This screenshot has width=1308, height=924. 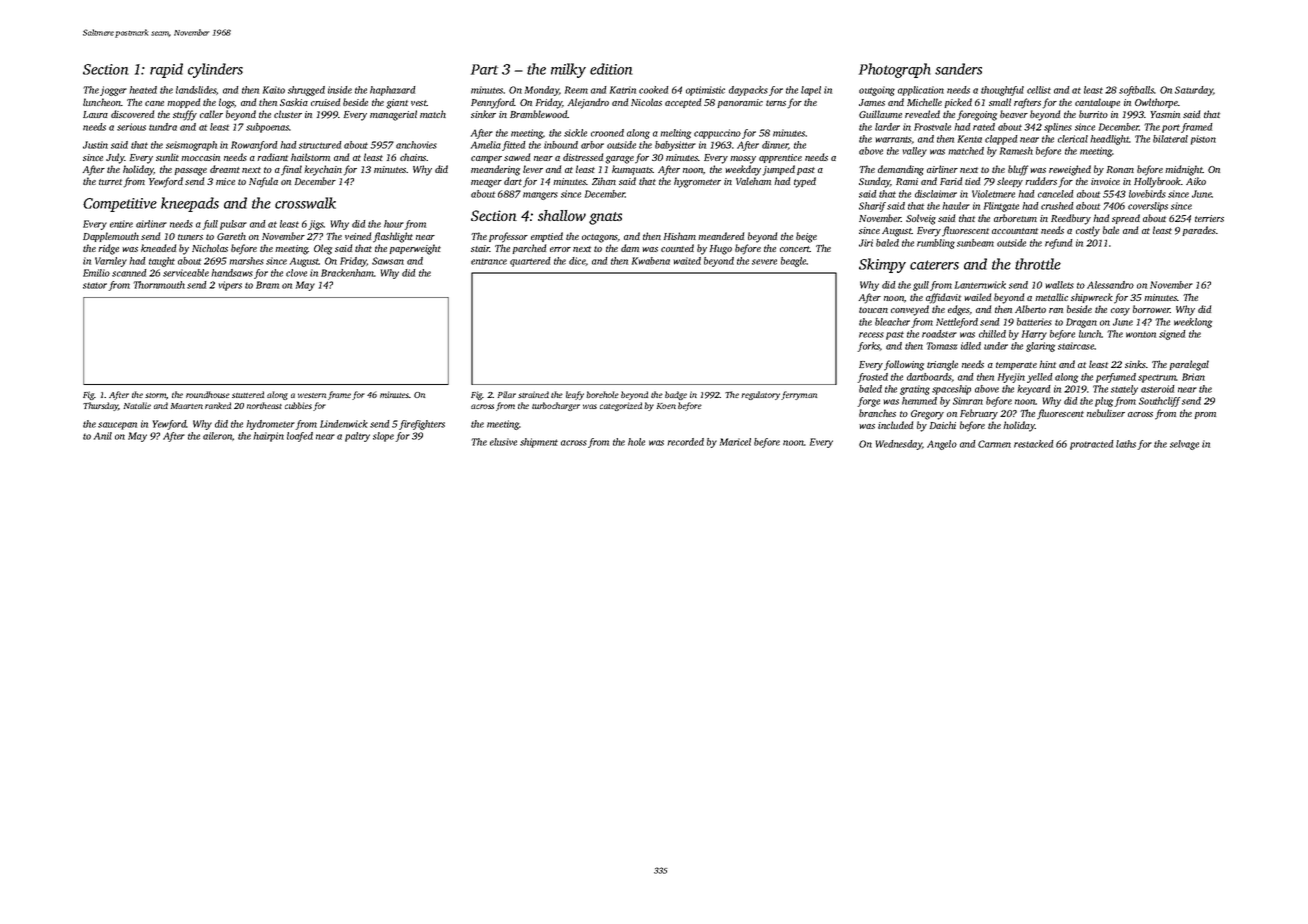 What do you see at coordinates (1205, 415) in the screenshot?
I see `prom` at bounding box center [1205, 415].
